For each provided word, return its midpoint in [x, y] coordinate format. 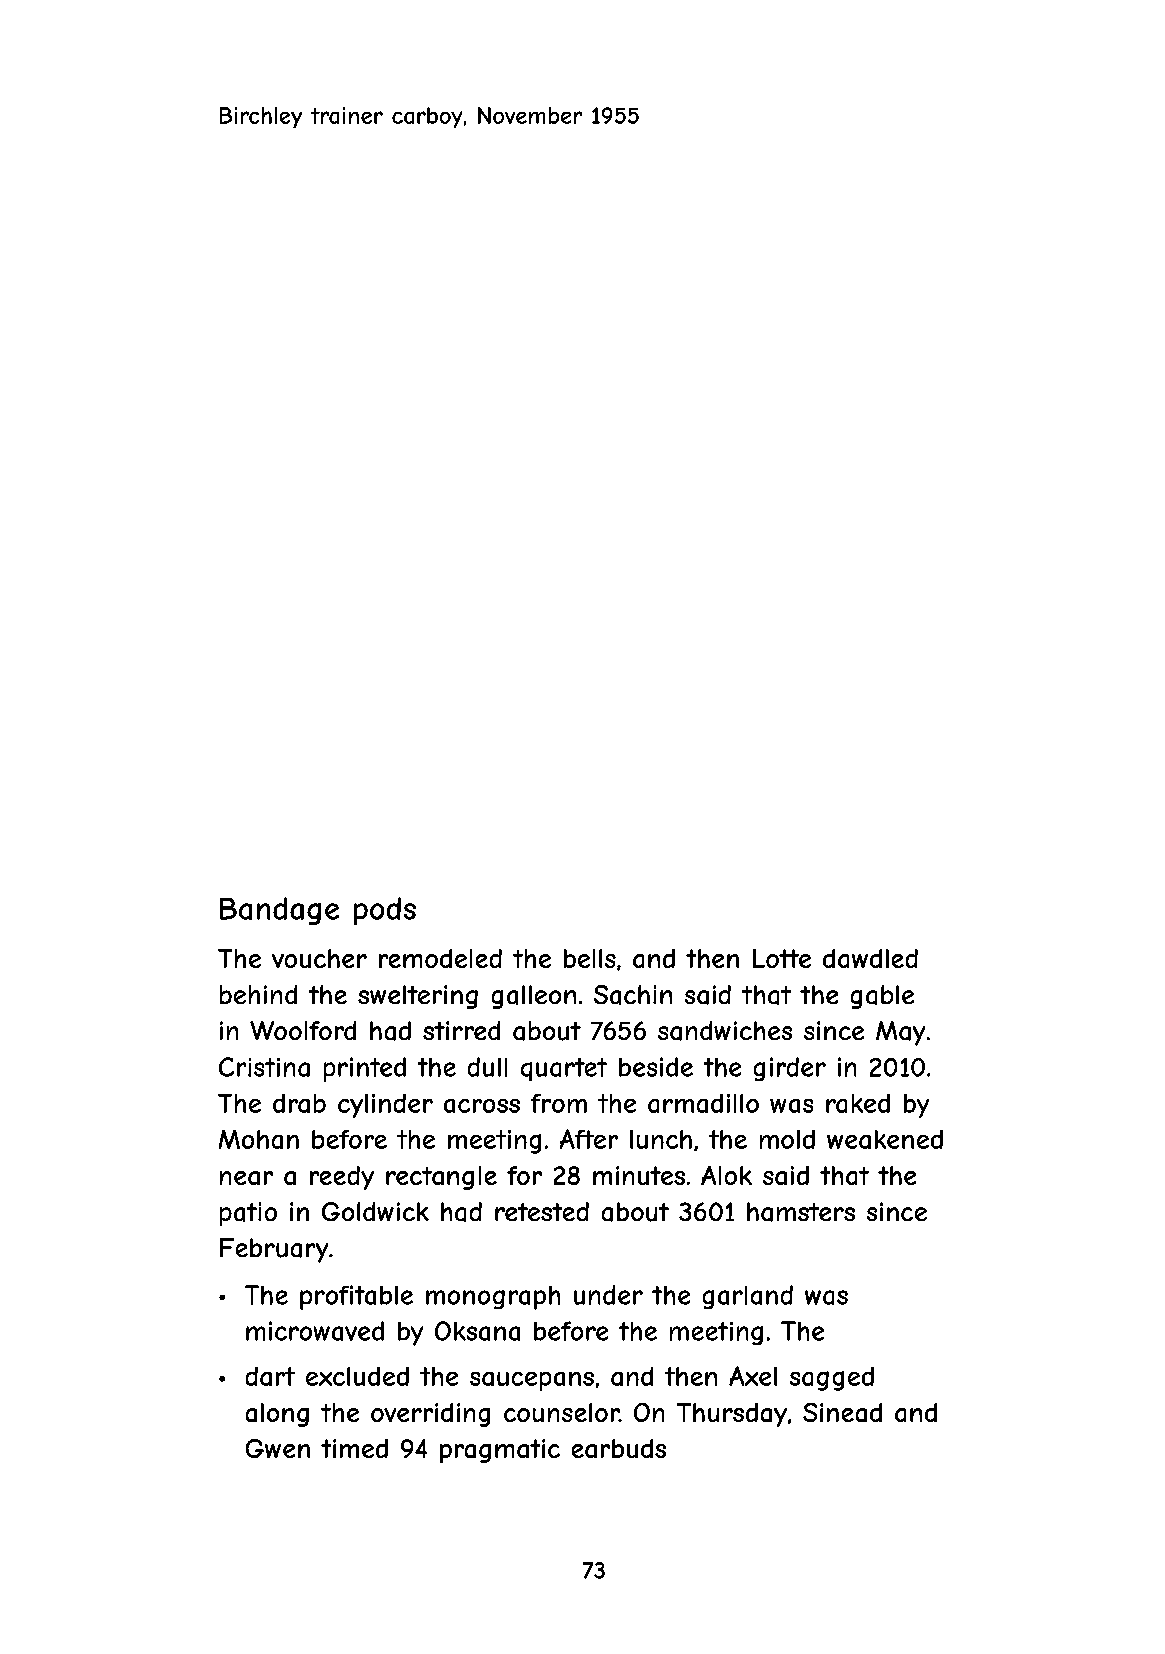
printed [365, 1069]
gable [882, 997]
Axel [753, 1376]
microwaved [315, 1331]
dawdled [870, 958]
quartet [564, 1069]
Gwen [278, 1448]
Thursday [732, 1415]
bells [590, 958]
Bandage [279, 911]
